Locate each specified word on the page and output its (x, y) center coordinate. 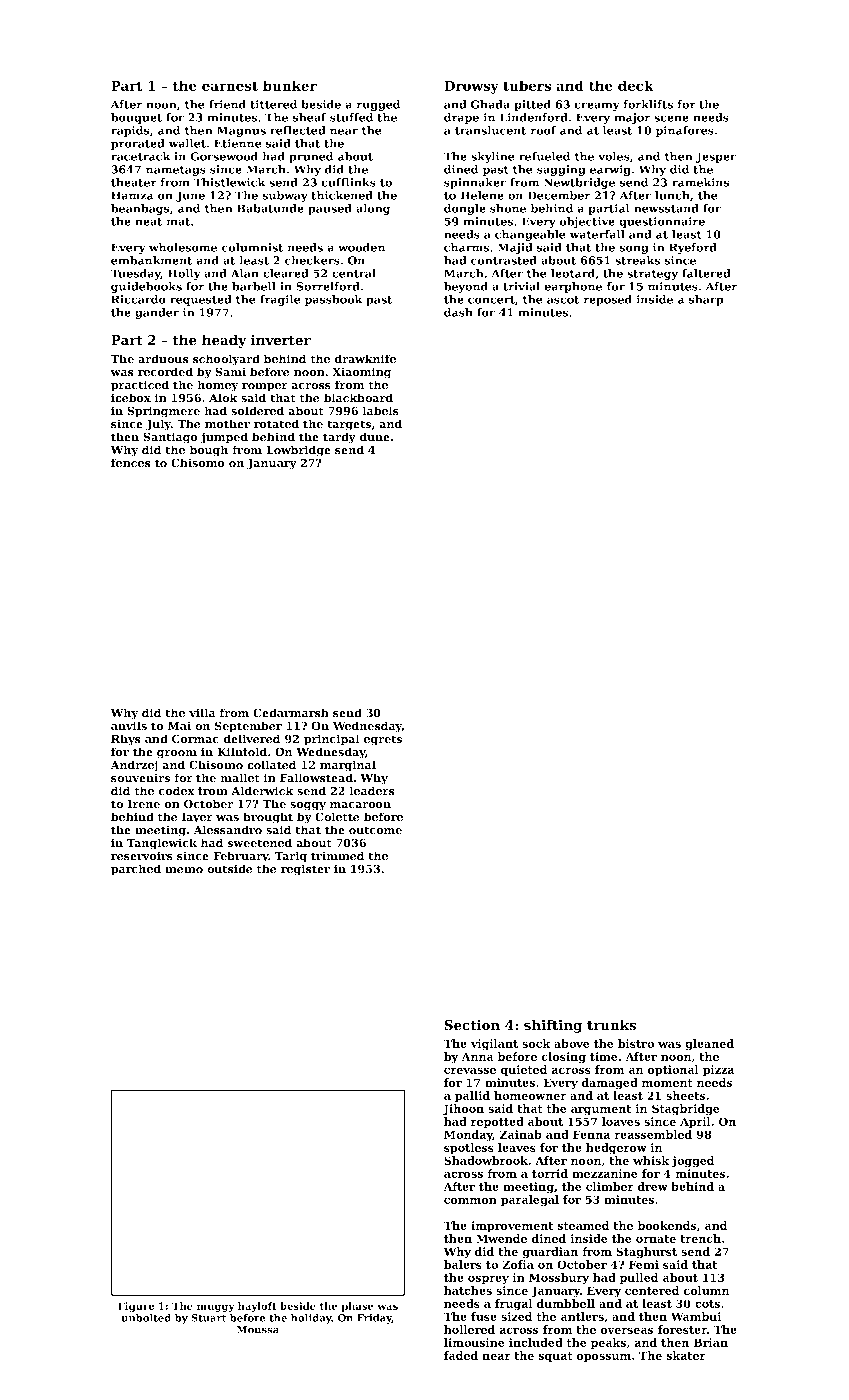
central (354, 273)
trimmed (337, 856)
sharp (706, 300)
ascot (563, 300)
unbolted (146, 1318)
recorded (165, 372)
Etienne (238, 143)
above (572, 1043)
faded (461, 1355)
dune (374, 437)
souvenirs (140, 778)
